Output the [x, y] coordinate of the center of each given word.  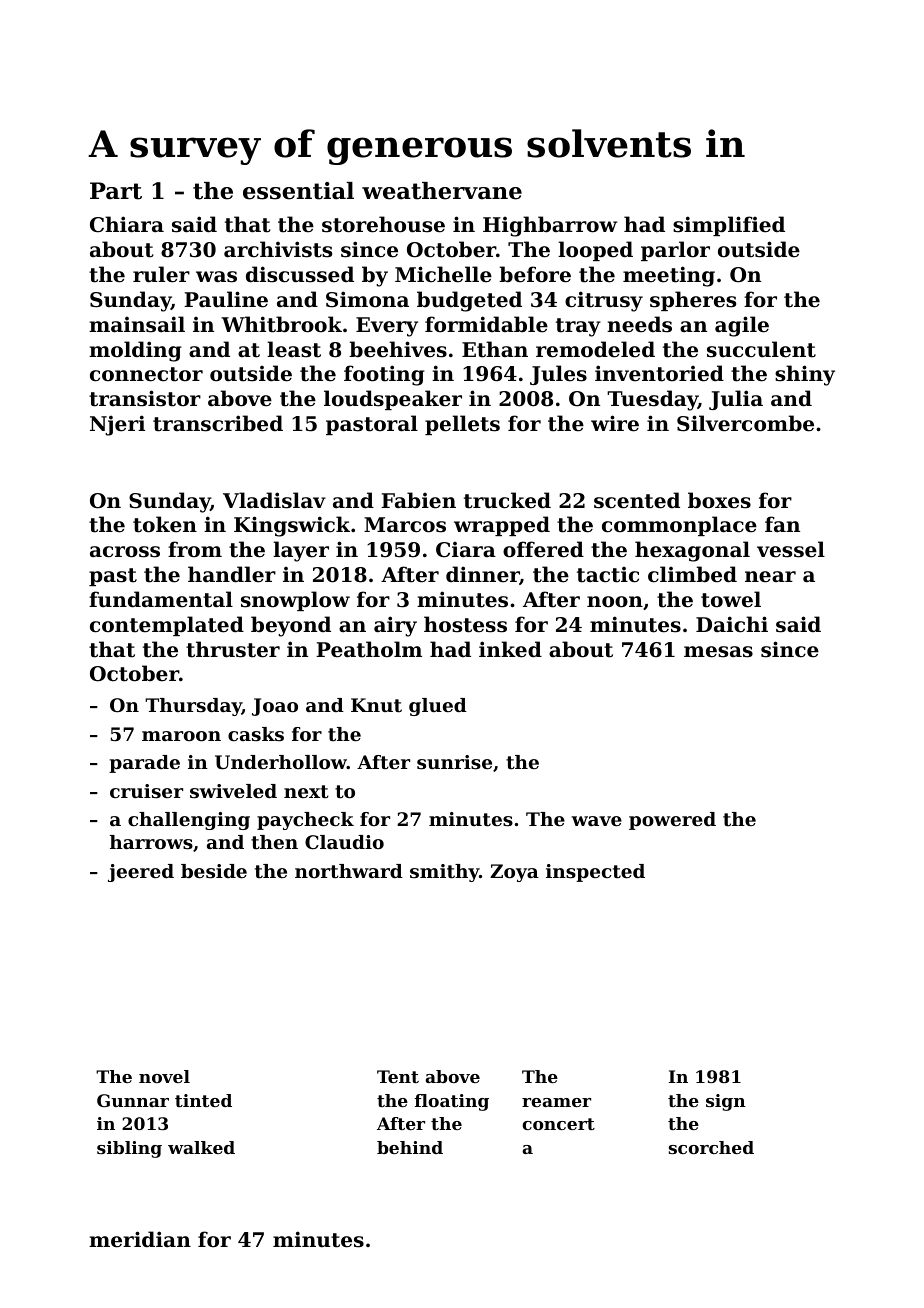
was [216, 277]
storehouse [383, 224]
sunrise [454, 762]
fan [782, 524]
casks [256, 734]
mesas [718, 652]
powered [672, 821]
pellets [462, 425]
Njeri [117, 425]
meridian [140, 1239]
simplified [729, 226]
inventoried [659, 373]
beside [214, 871]
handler [232, 574]
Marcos [405, 525]
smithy [444, 873]
